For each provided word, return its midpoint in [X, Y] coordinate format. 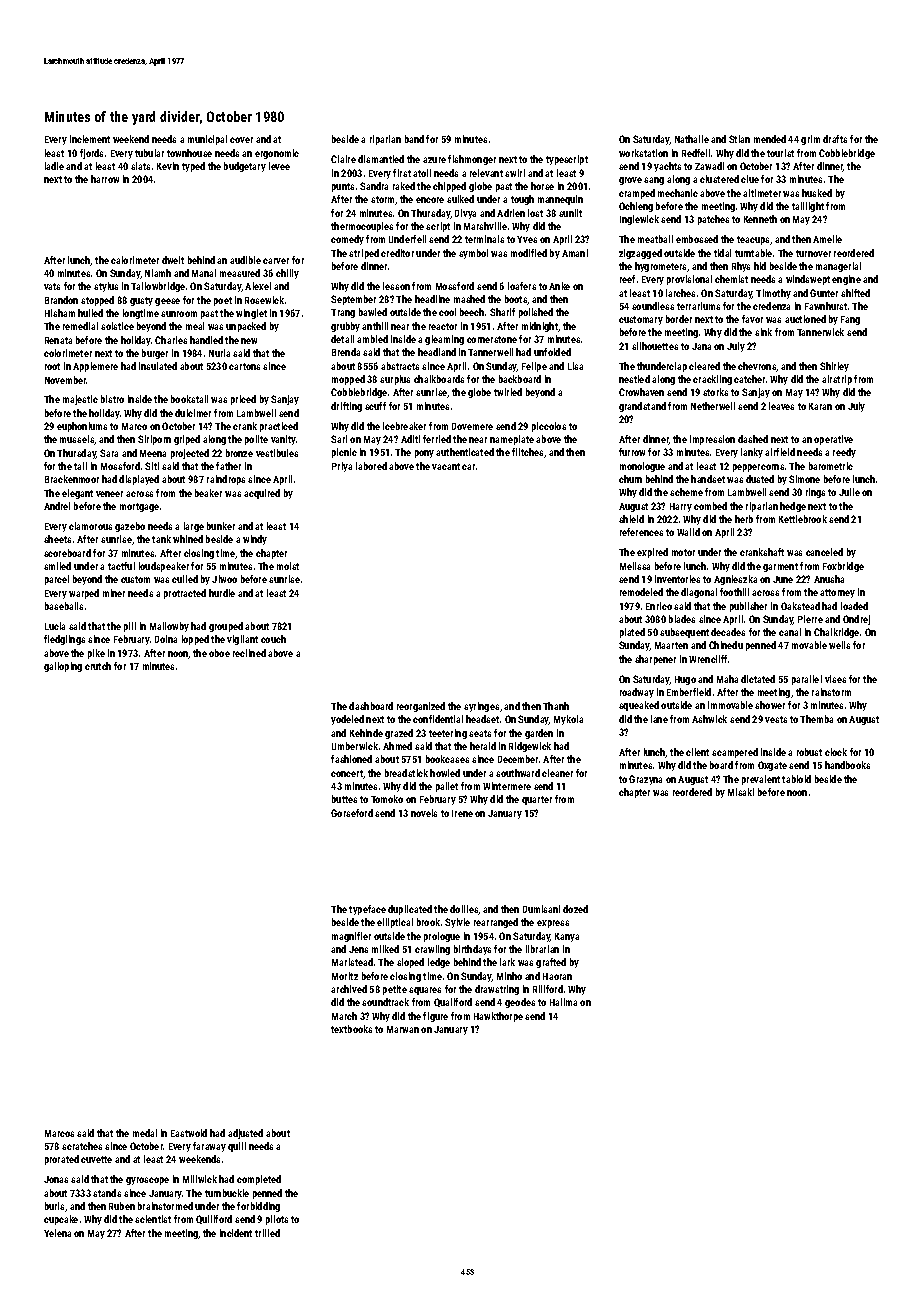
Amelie [827, 239]
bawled [373, 312]
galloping [63, 667]
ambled [372, 339]
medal [145, 1133]
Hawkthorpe [498, 1017]
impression [712, 440]
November [66, 380]
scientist [153, 1219]
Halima [563, 1002]
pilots [277, 1220]
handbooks [847, 765]
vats [52, 286]
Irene [462, 813]
